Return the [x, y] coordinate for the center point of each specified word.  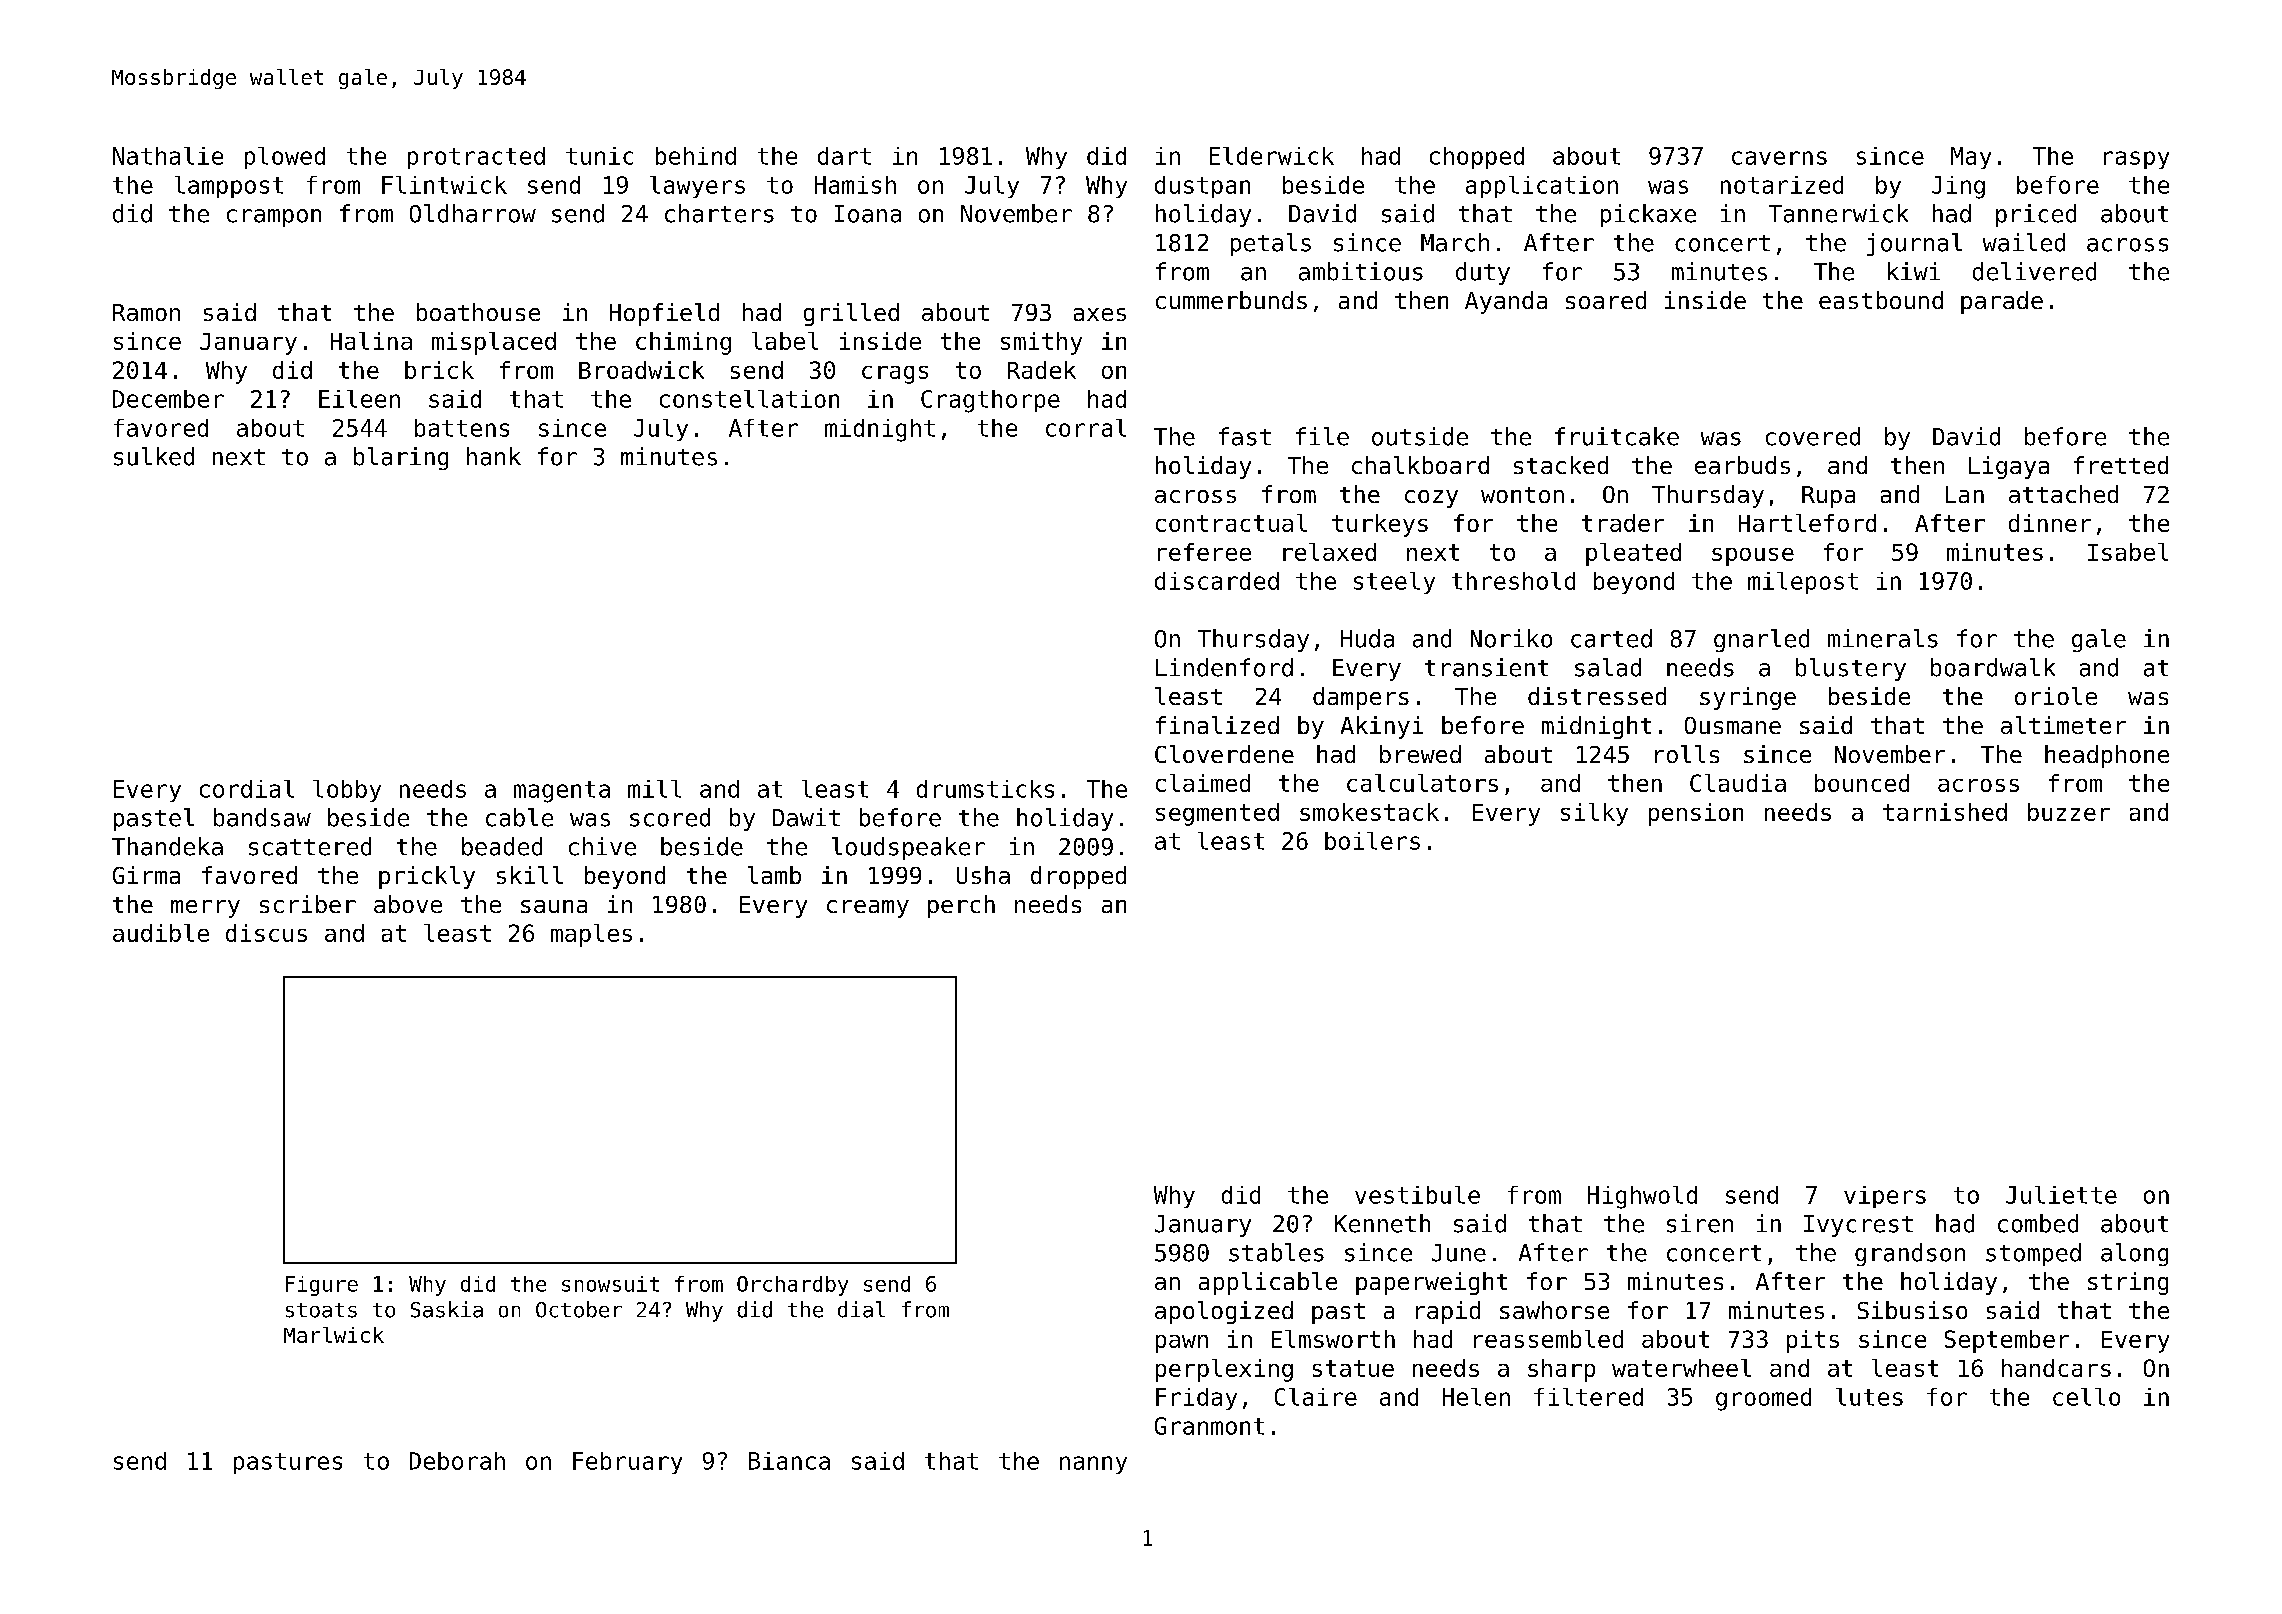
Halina [371, 341]
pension [1696, 814]
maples [591, 935]
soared [1606, 300]
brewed [1420, 754]
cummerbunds [1231, 300]
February [627, 1463]
